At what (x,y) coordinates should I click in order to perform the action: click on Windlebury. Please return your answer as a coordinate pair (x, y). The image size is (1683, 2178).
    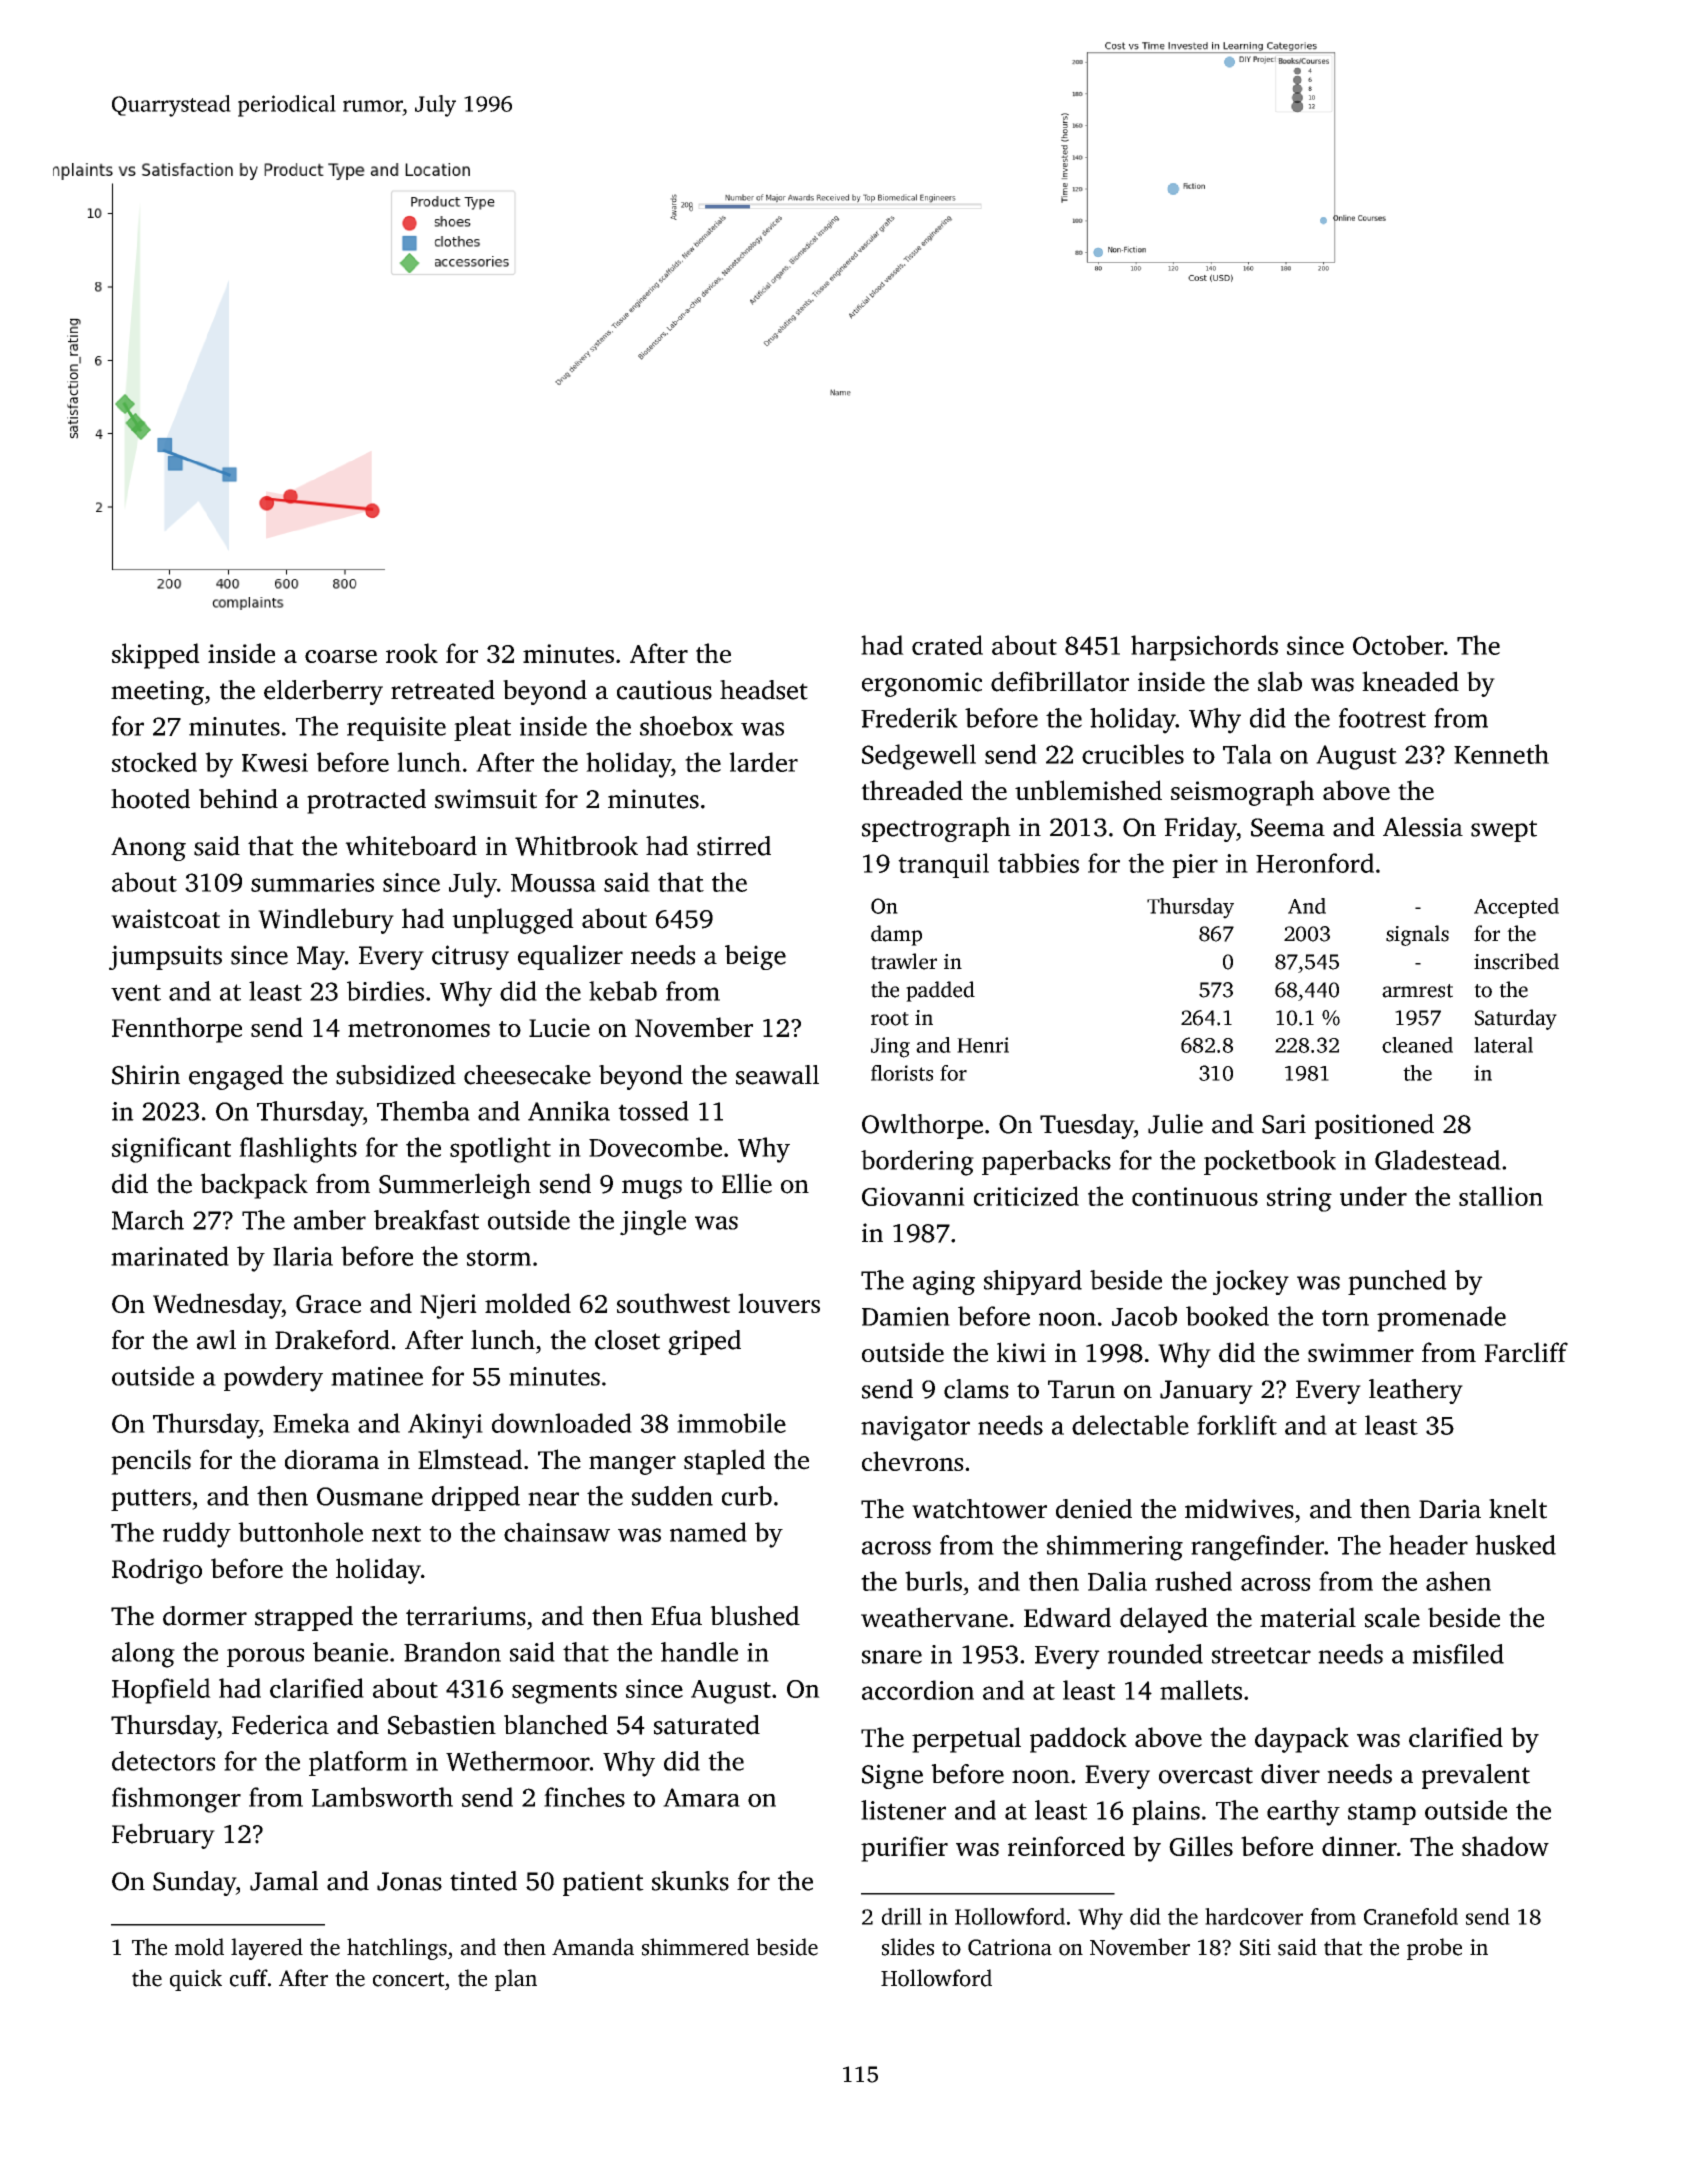
    Looking at the image, I should click on (326, 921).
